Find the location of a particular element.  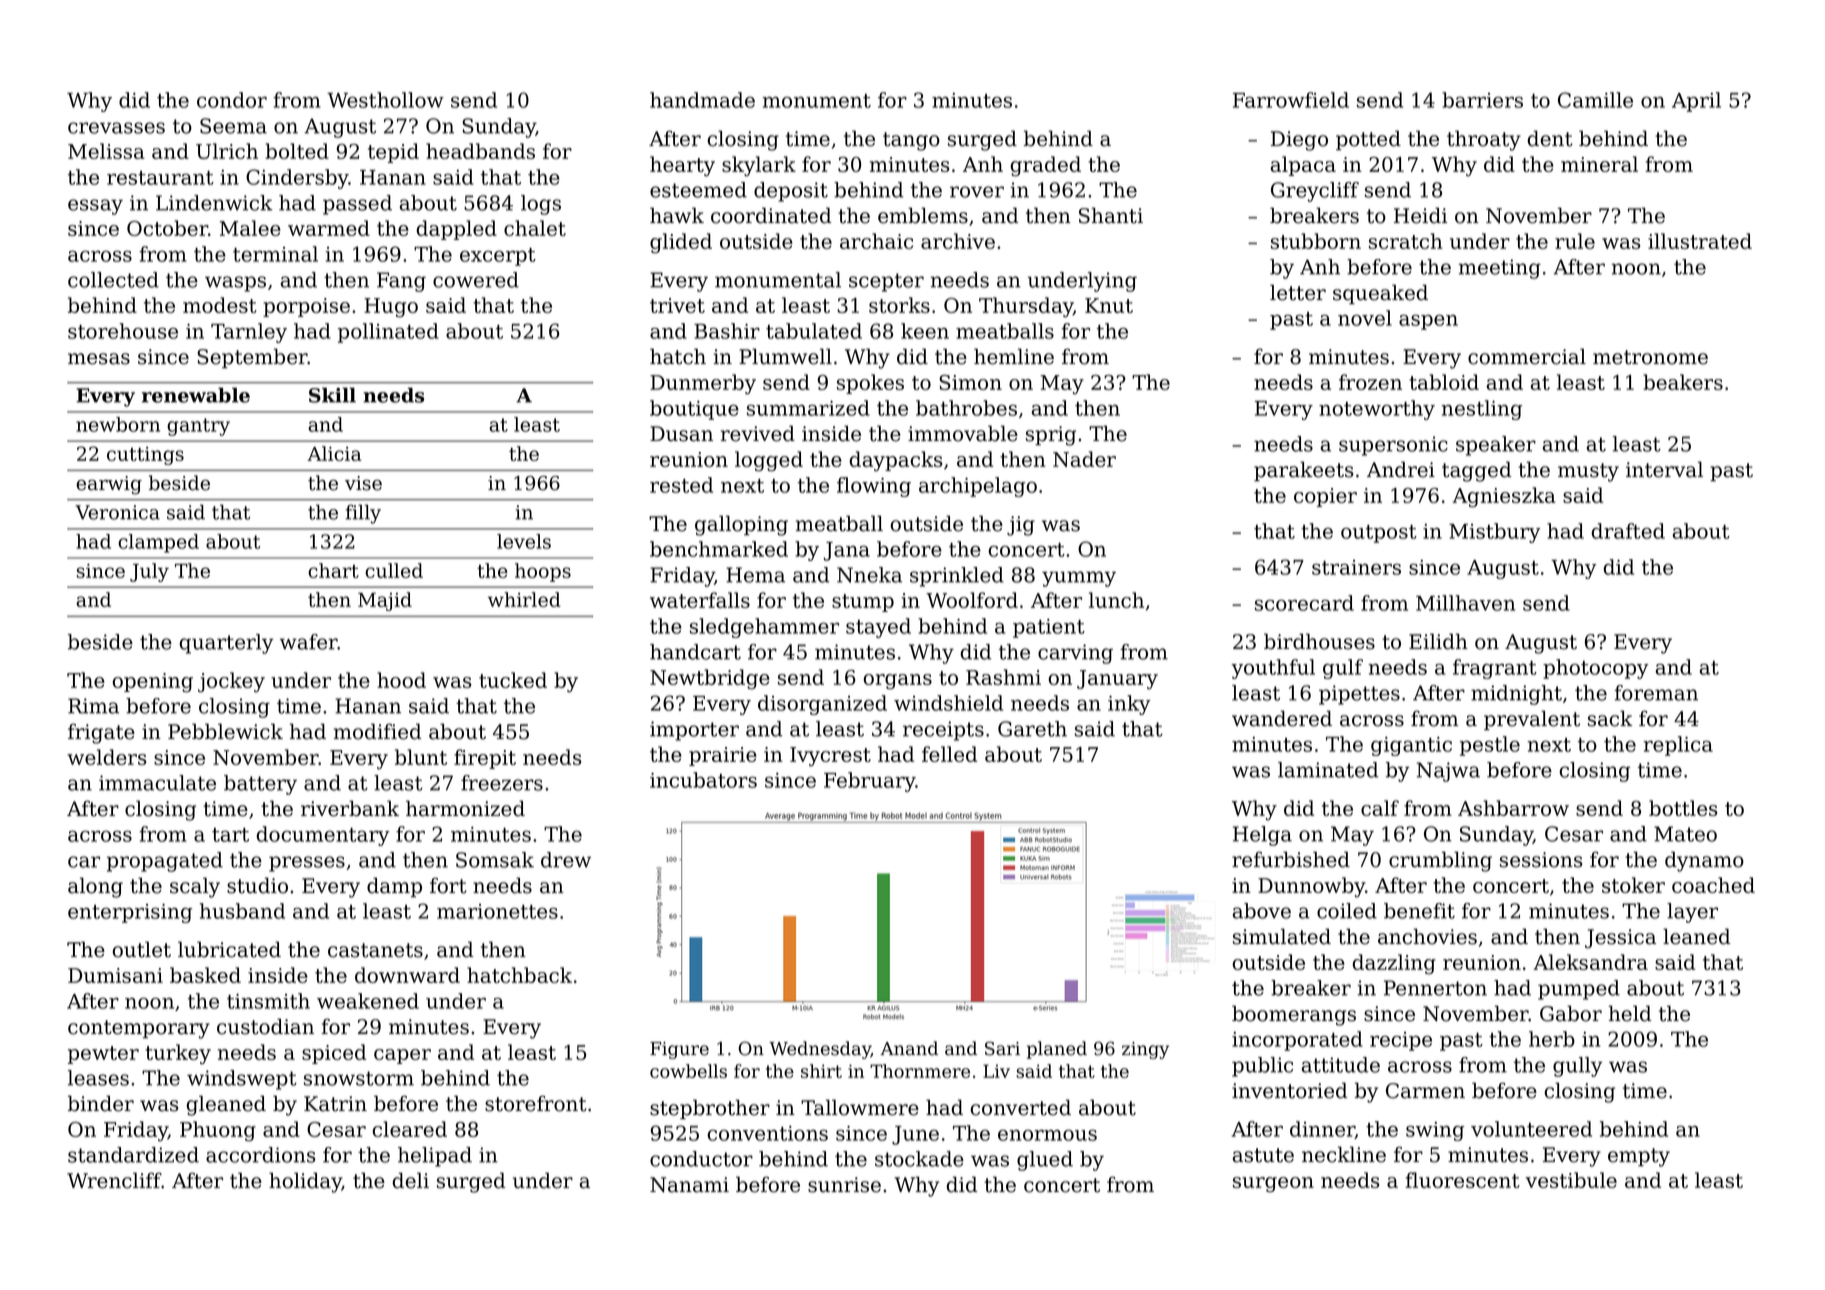

sunrise is located at coordinates (844, 1185).
